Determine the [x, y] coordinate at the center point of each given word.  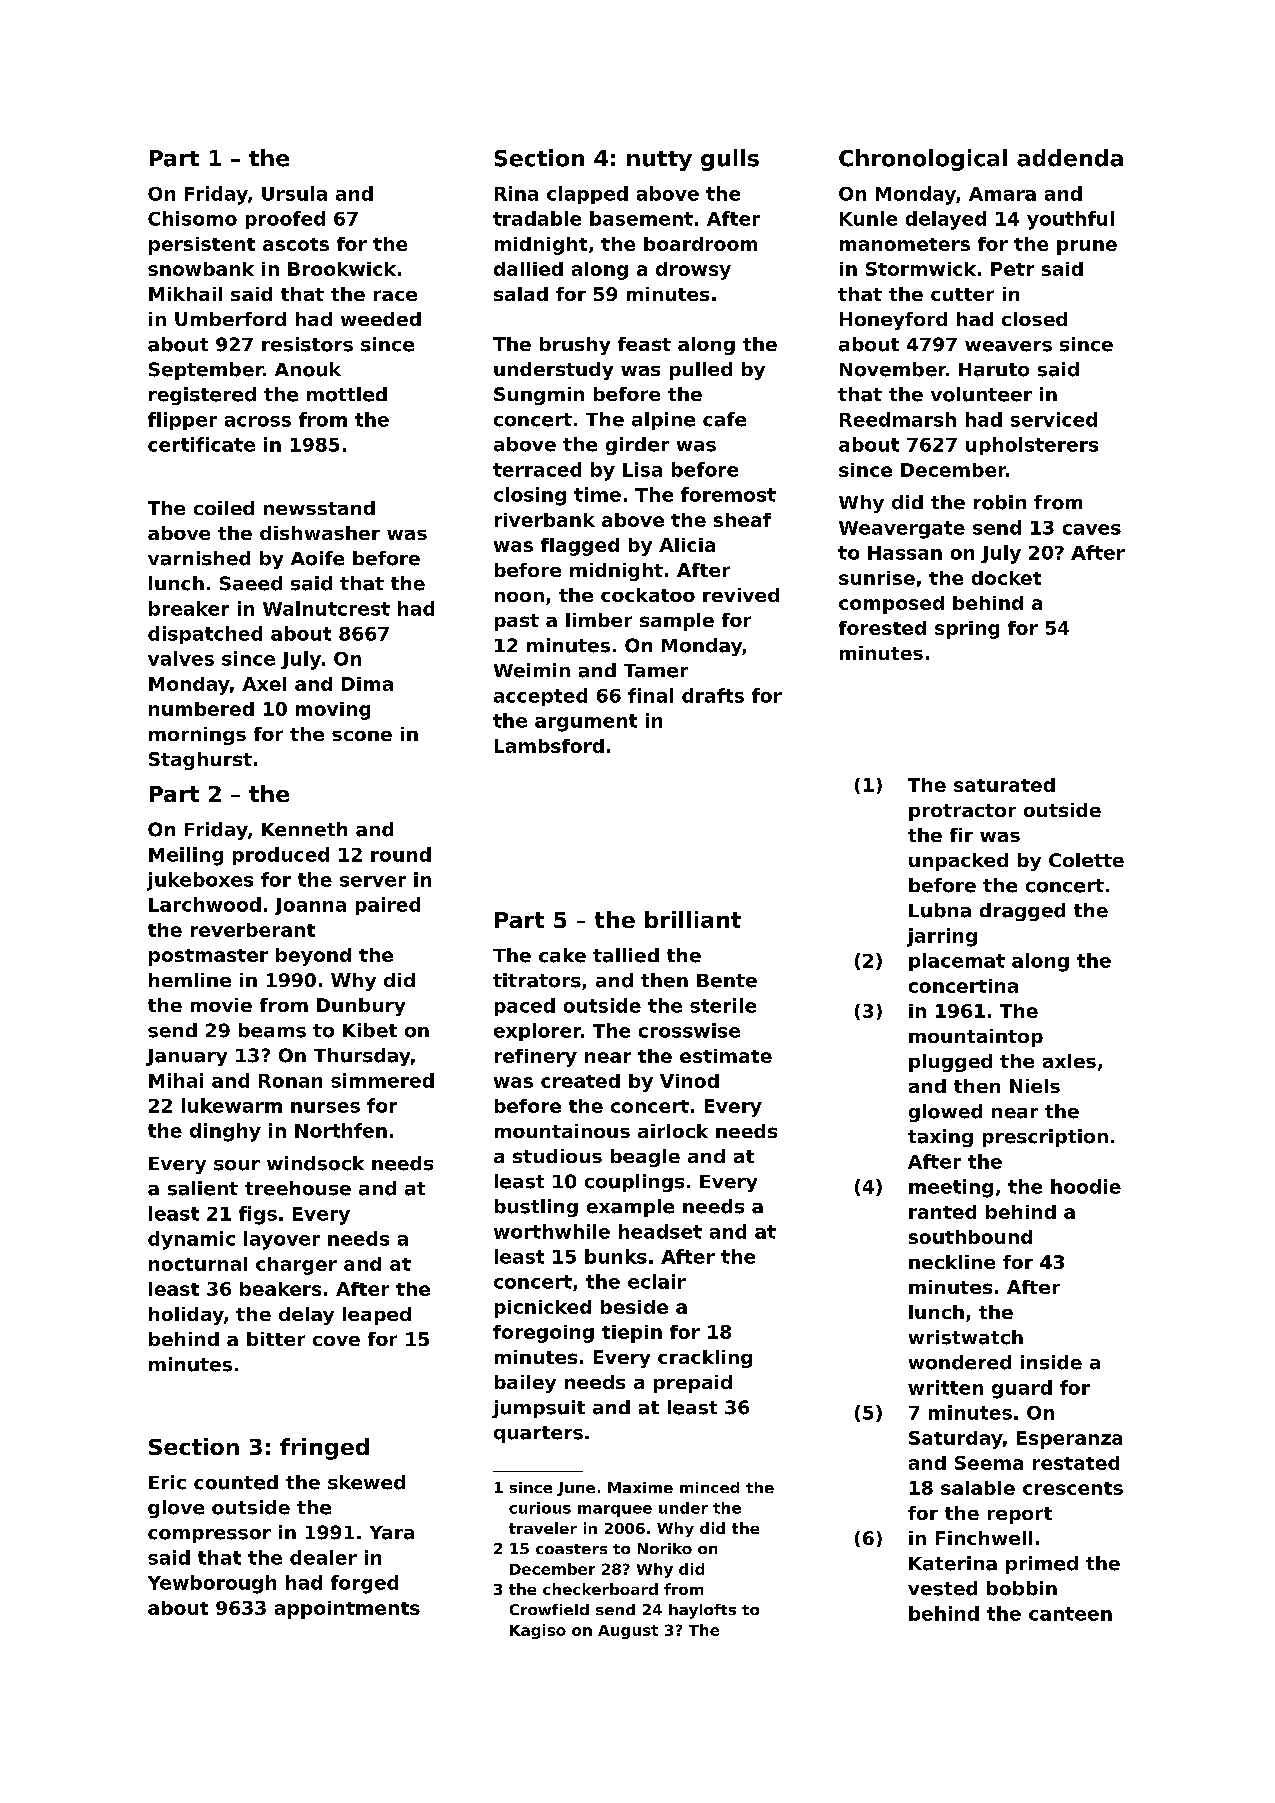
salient [203, 1188]
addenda [1070, 158]
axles [1069, 1061]
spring [967, 630]
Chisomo [192, 218]
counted [236, 1482]
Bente [727, 981]
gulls [730, 160]
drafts [713, 695]
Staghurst [200, 761]
